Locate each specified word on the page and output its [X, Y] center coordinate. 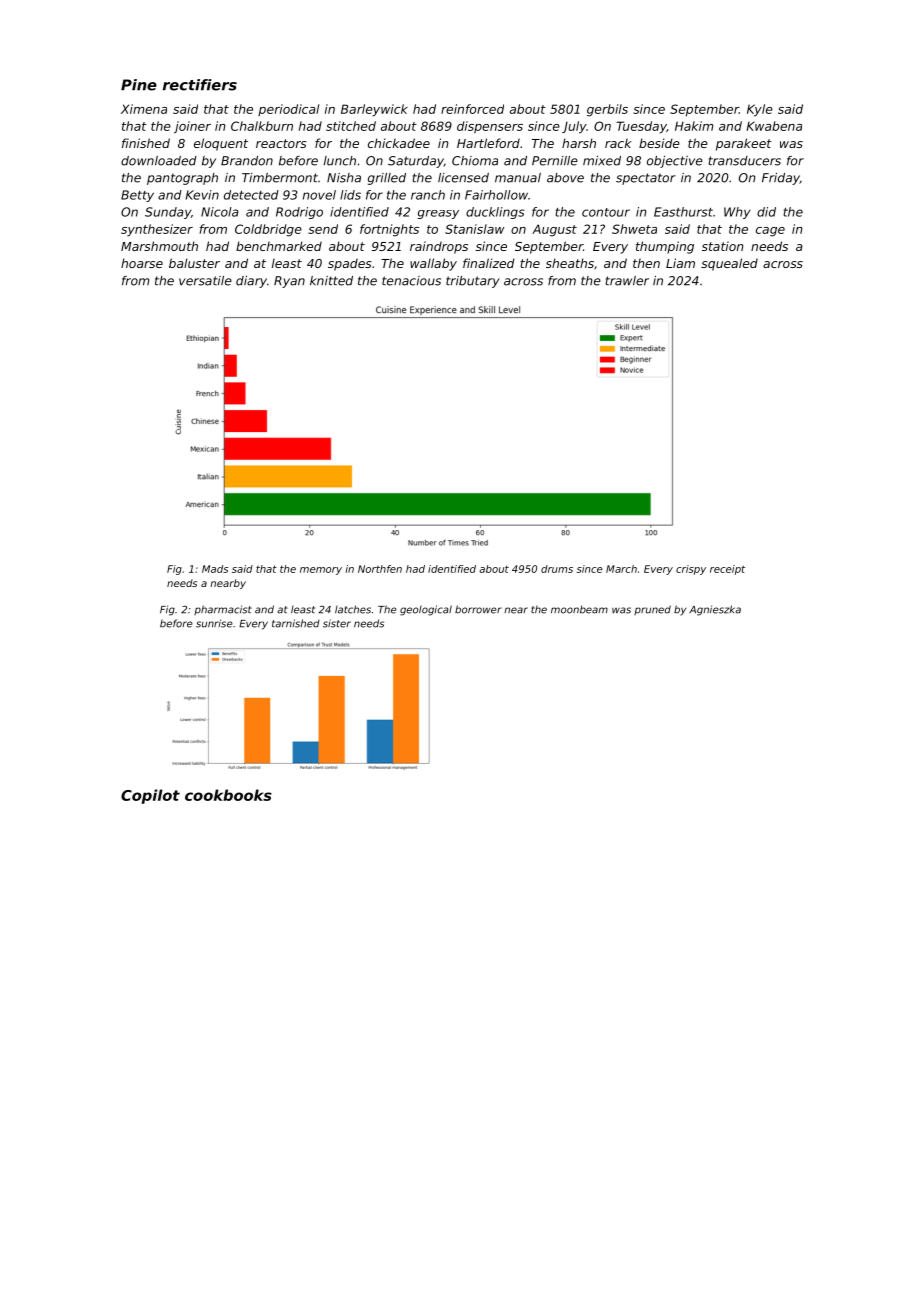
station [722, 246]
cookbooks [228, 795]
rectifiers [200, 85]
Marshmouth [159, 246]
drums [557, 569]
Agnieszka [715, 610]
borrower [478, 609]
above [565, 178]
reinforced [472, 109]
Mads [215, 569]
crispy [691, 570]
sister [337, 623]
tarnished [296, 623]
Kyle [760, 110]
